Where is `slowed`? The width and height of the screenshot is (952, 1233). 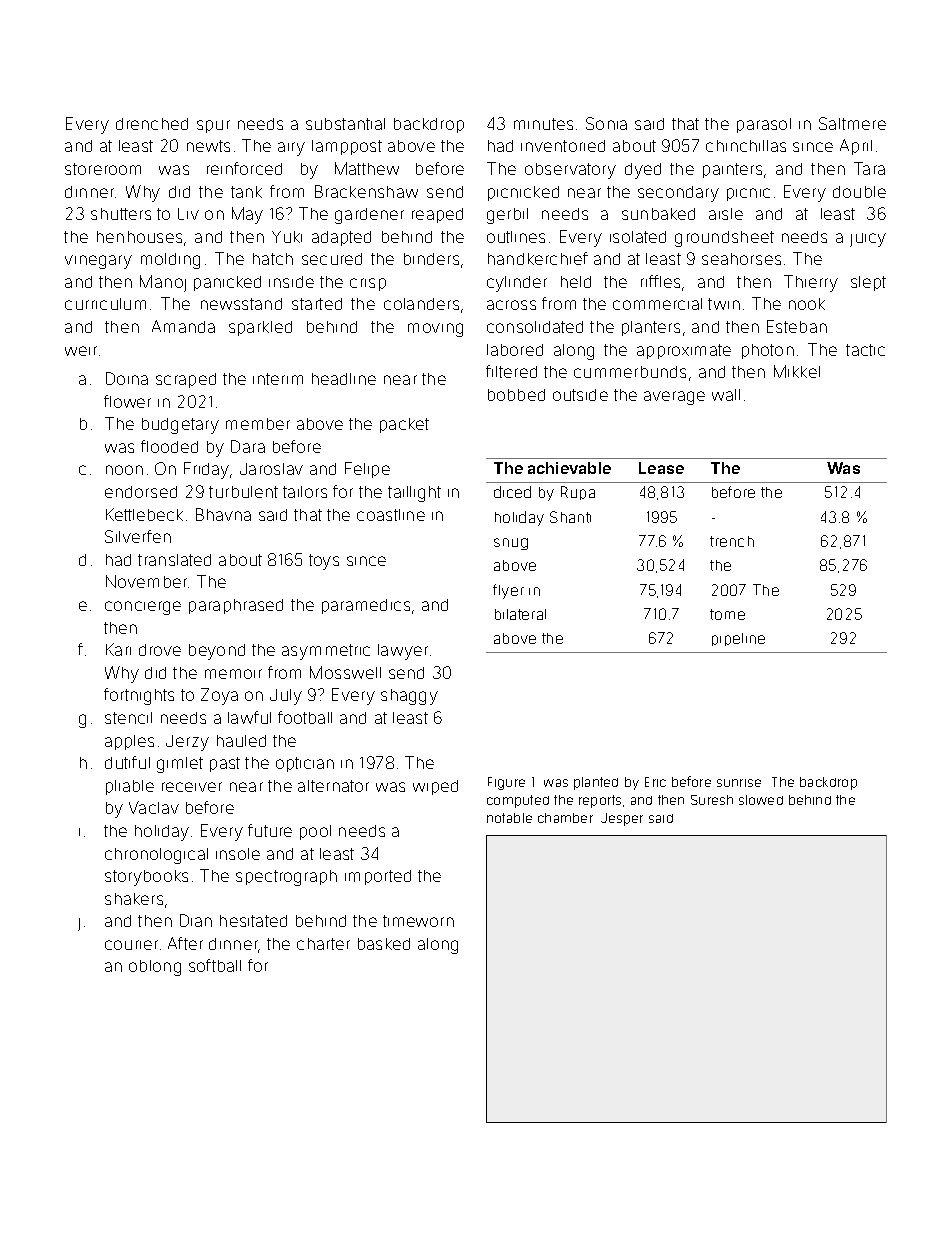
slowed is located at coordinates (761, 800).
